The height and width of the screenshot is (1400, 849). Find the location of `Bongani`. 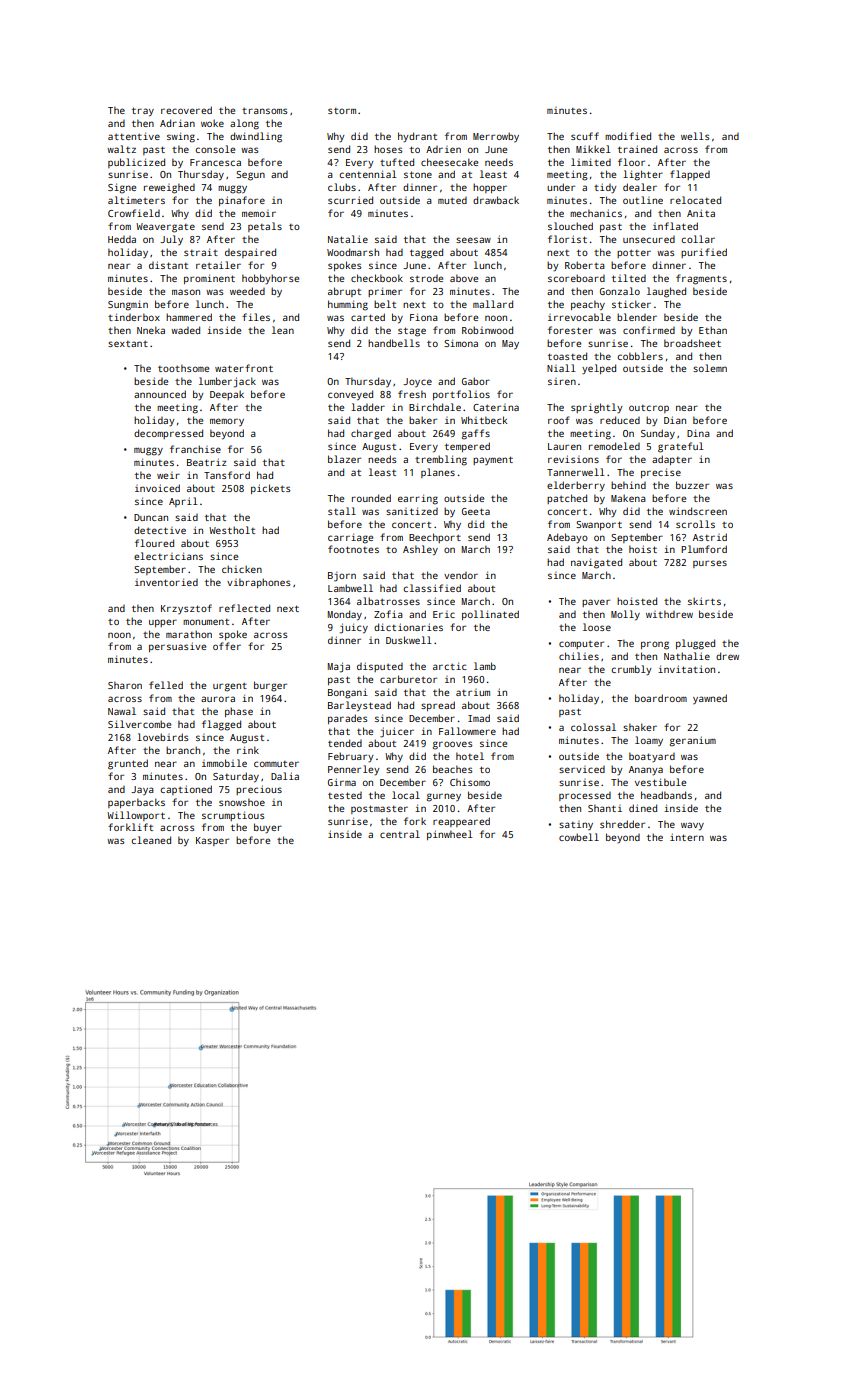

Bongani is located at coordinates (348, 693).
